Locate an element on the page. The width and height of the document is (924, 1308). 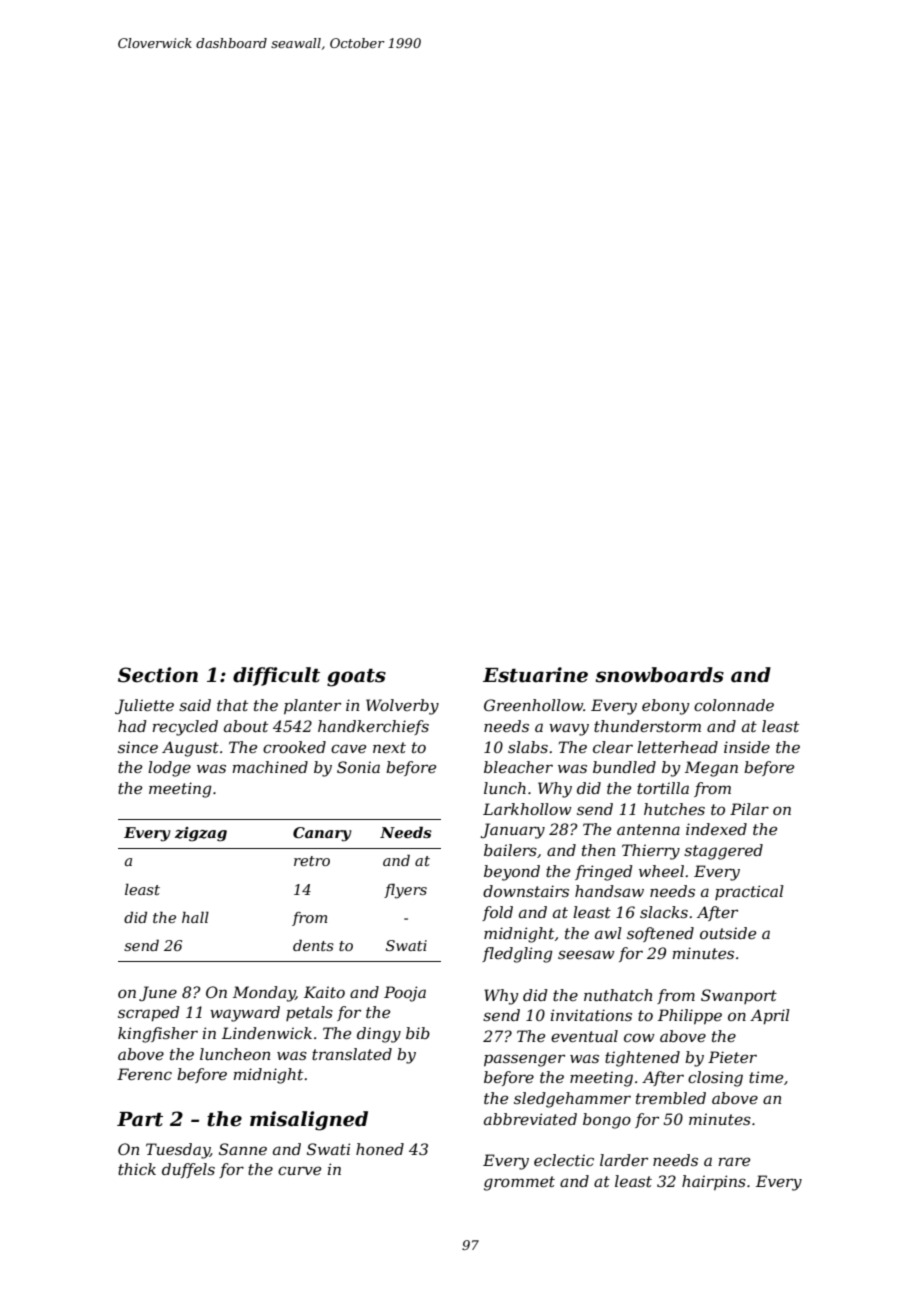
Section is located at coordinates (158, 675).
